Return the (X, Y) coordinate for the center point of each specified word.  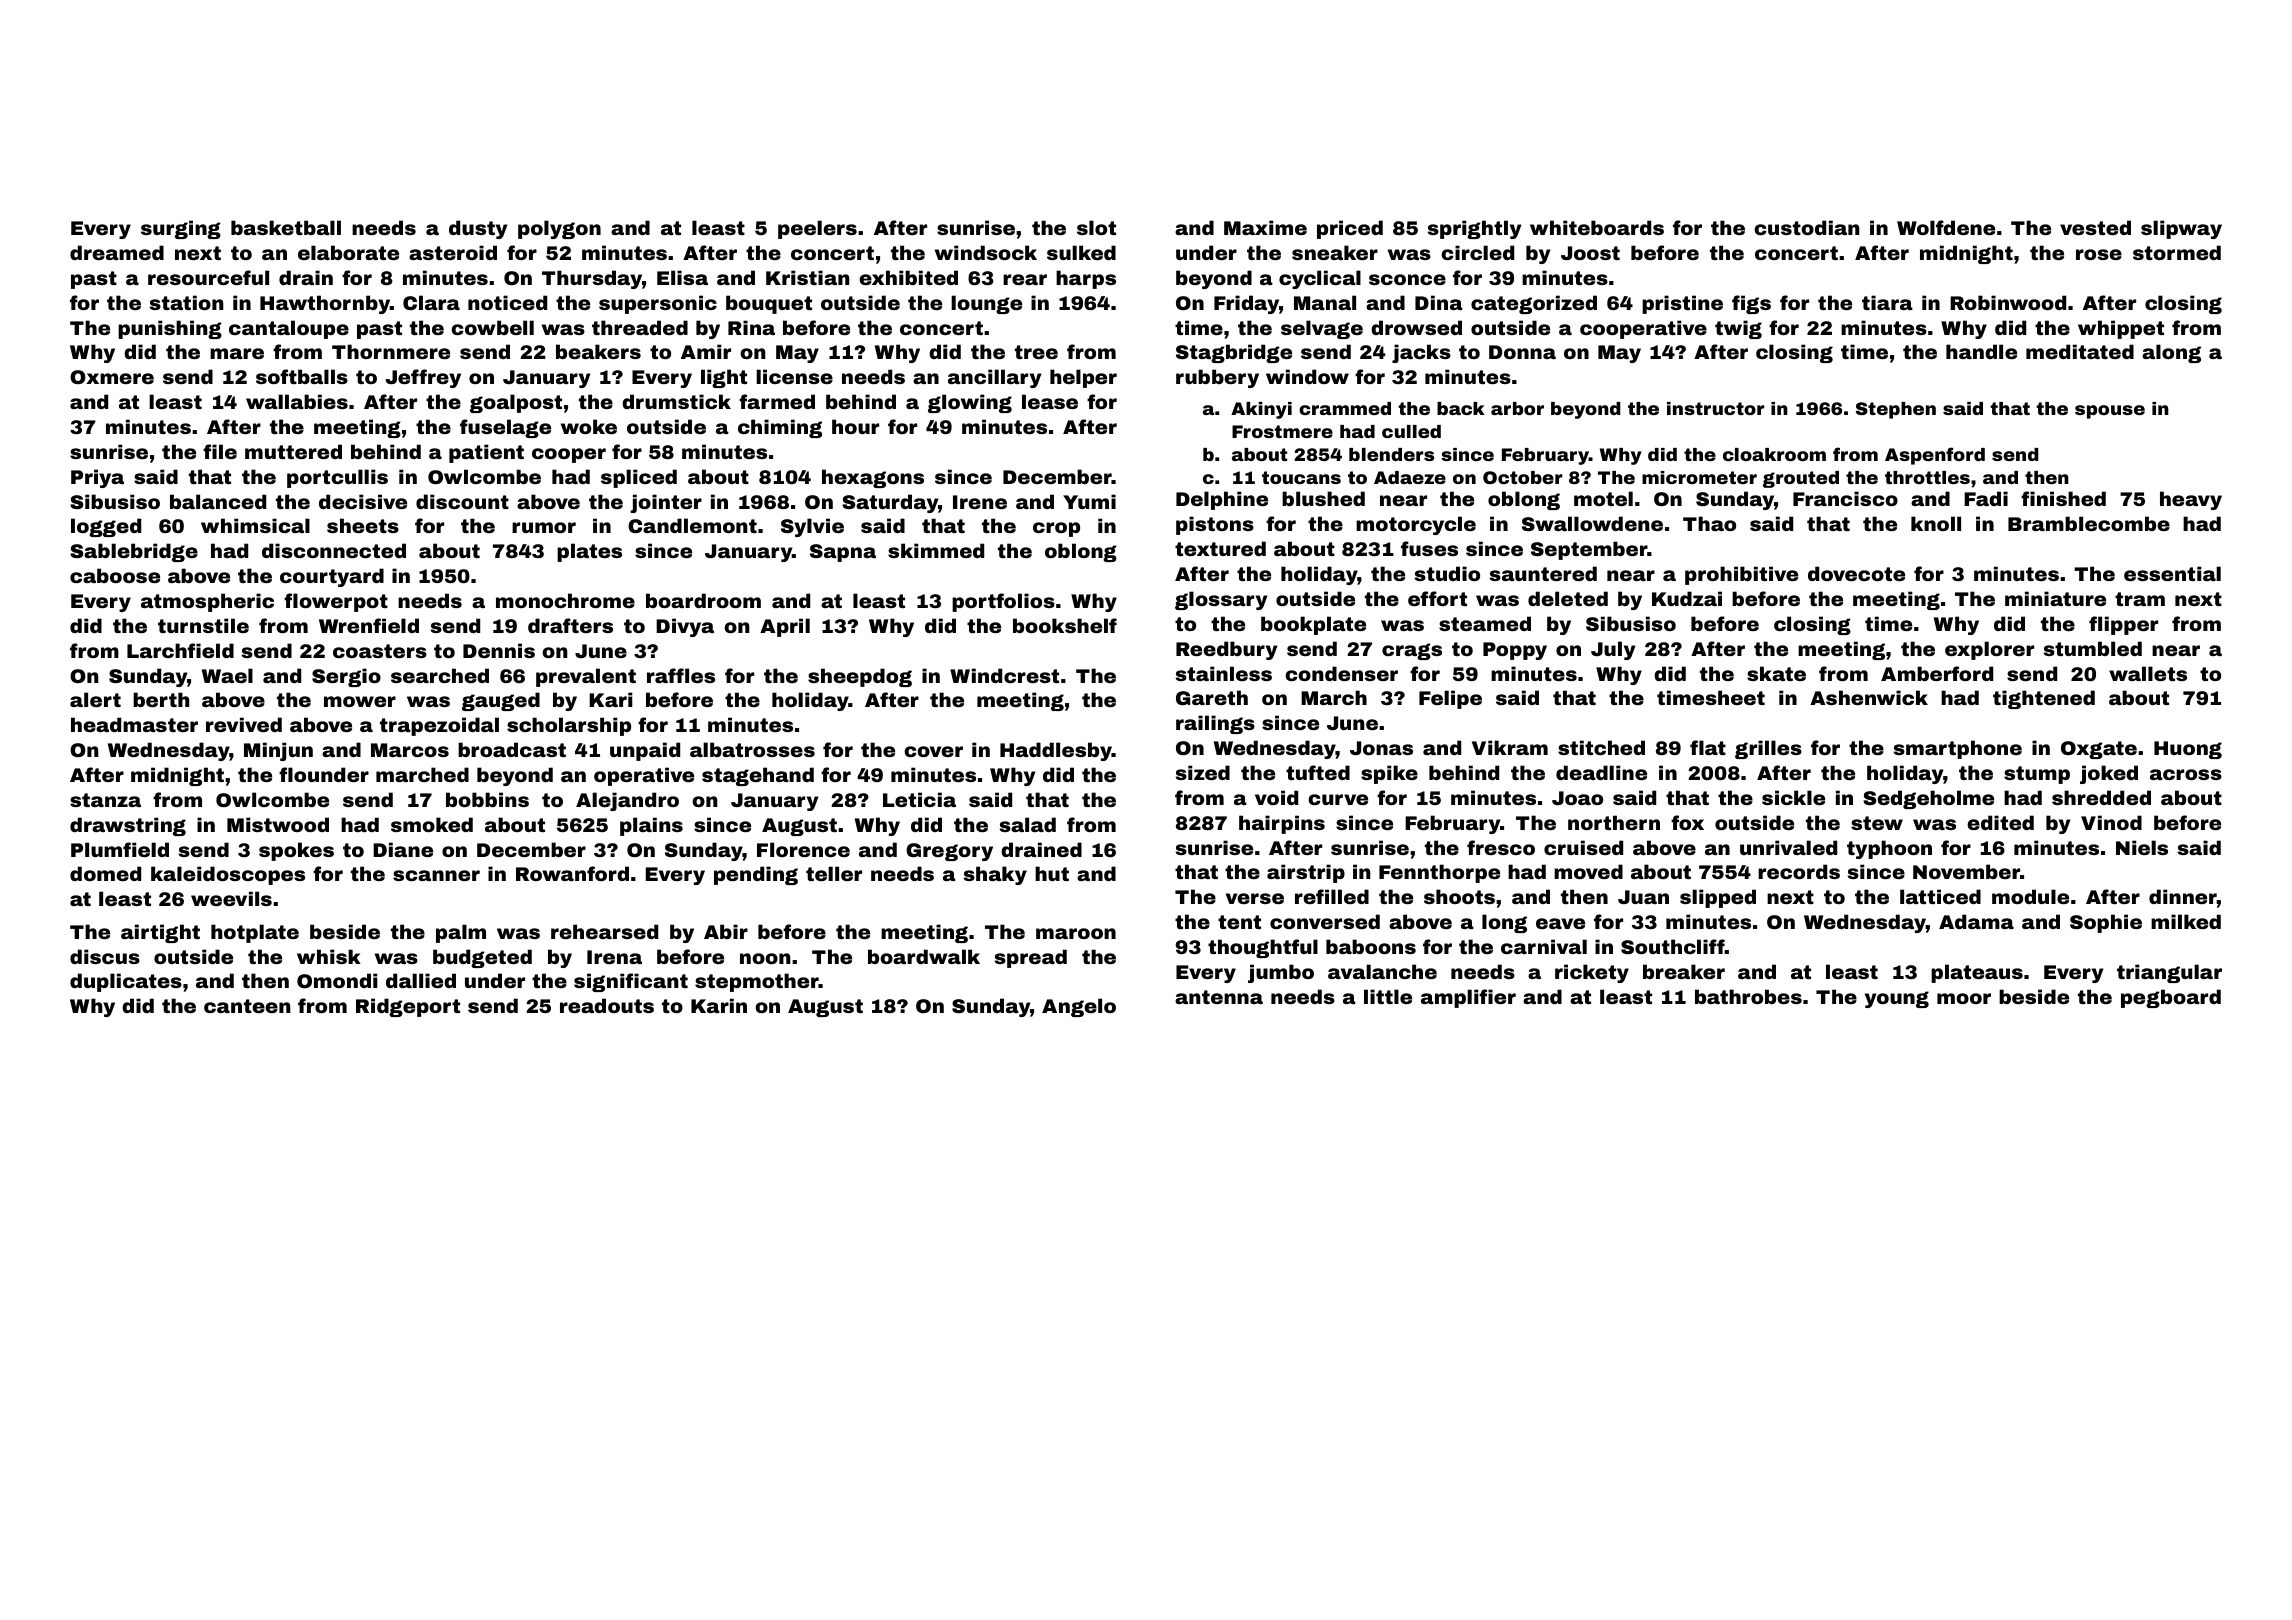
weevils (231, 898)
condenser (1341, 673)
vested (2095, 227)
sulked (1081, 252)
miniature (2055, 598)
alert (95, 699)
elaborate (348, 252)
